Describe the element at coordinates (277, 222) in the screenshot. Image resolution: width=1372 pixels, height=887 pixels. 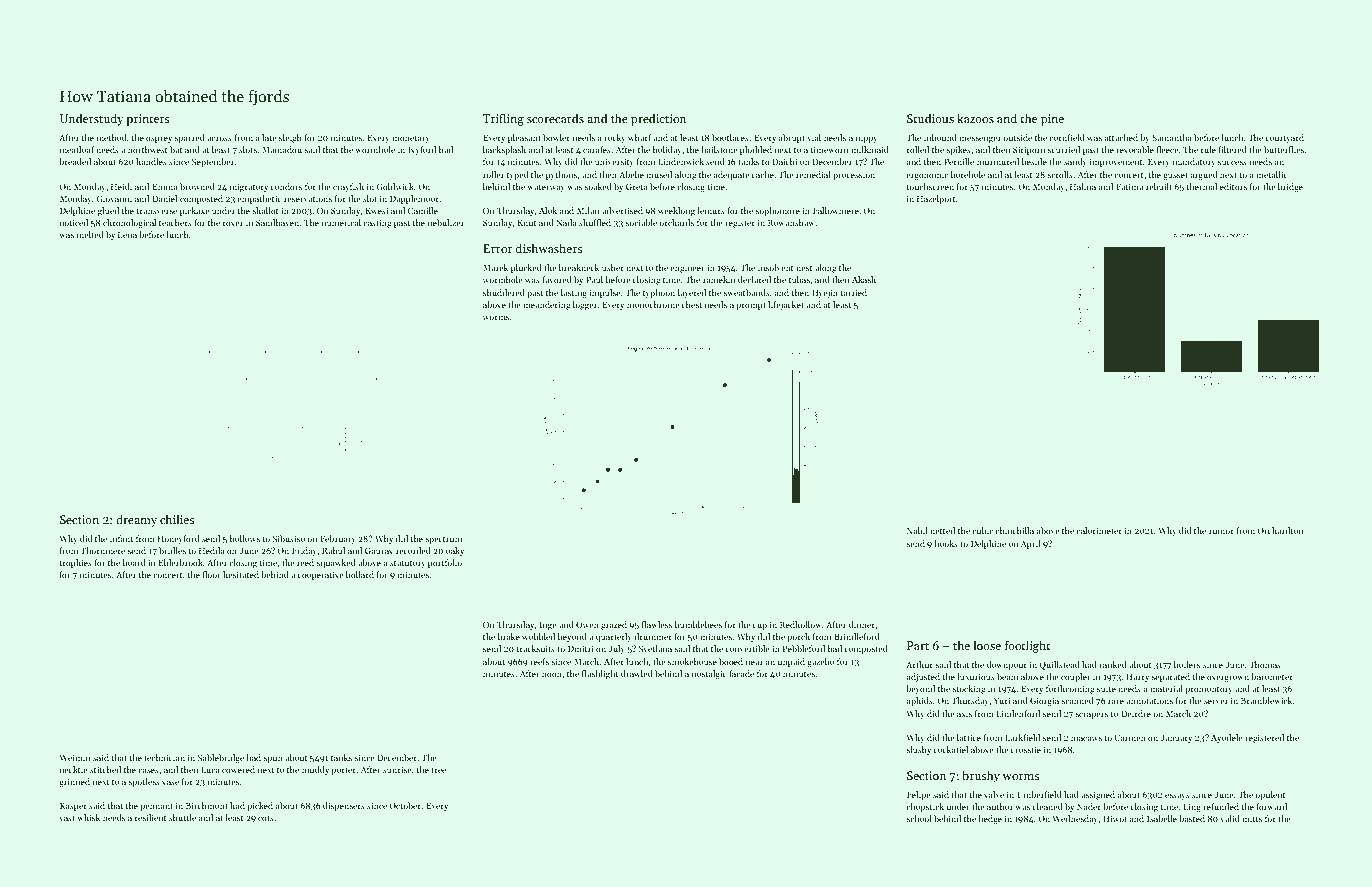
I see `Sandhaven` at that location.
